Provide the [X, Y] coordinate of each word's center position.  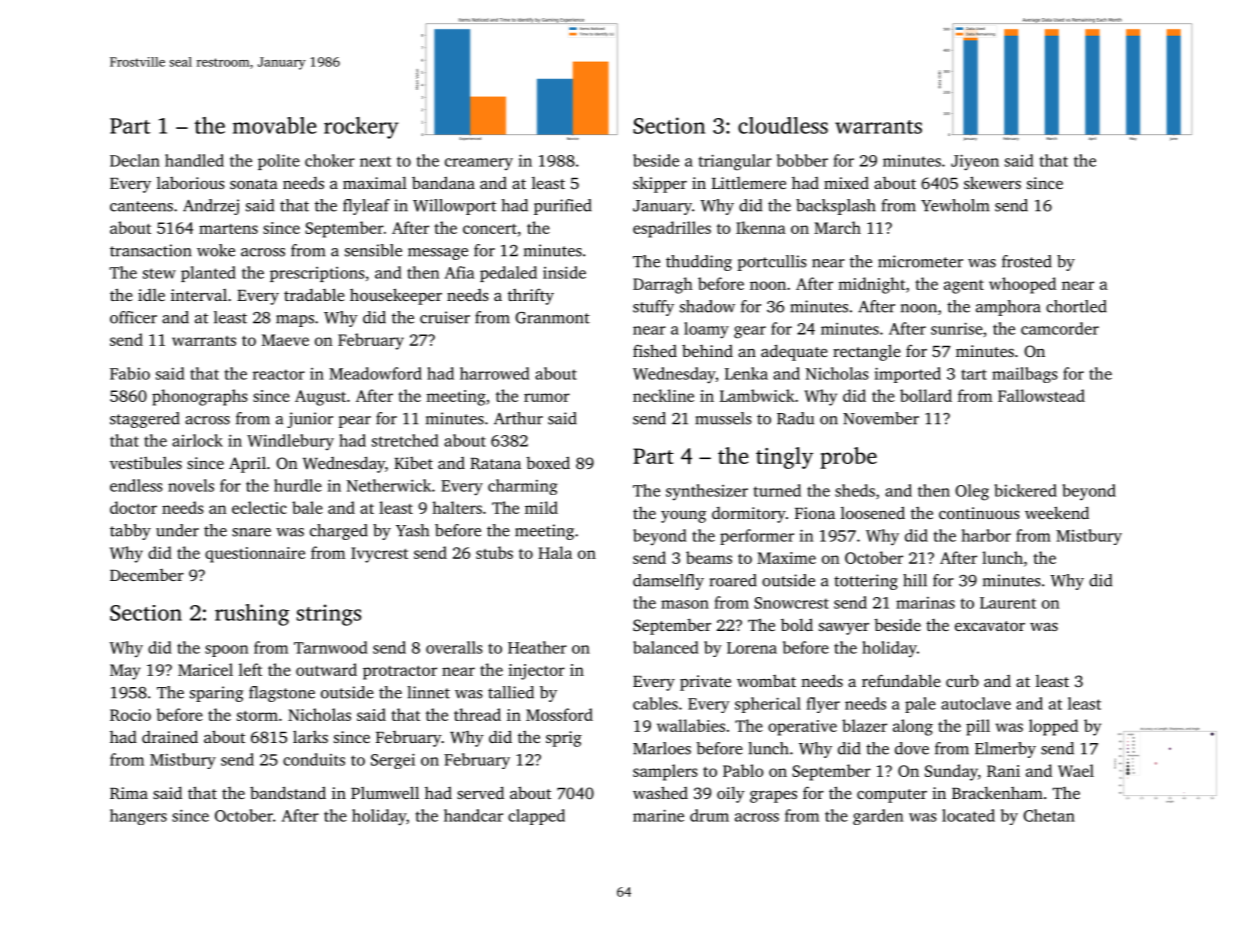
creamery [479, 164]
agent [964, 287]
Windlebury [290, 442]
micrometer [920, 261]
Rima [129, 793]
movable [275, 125]
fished [655, 350]
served [480, 792]
